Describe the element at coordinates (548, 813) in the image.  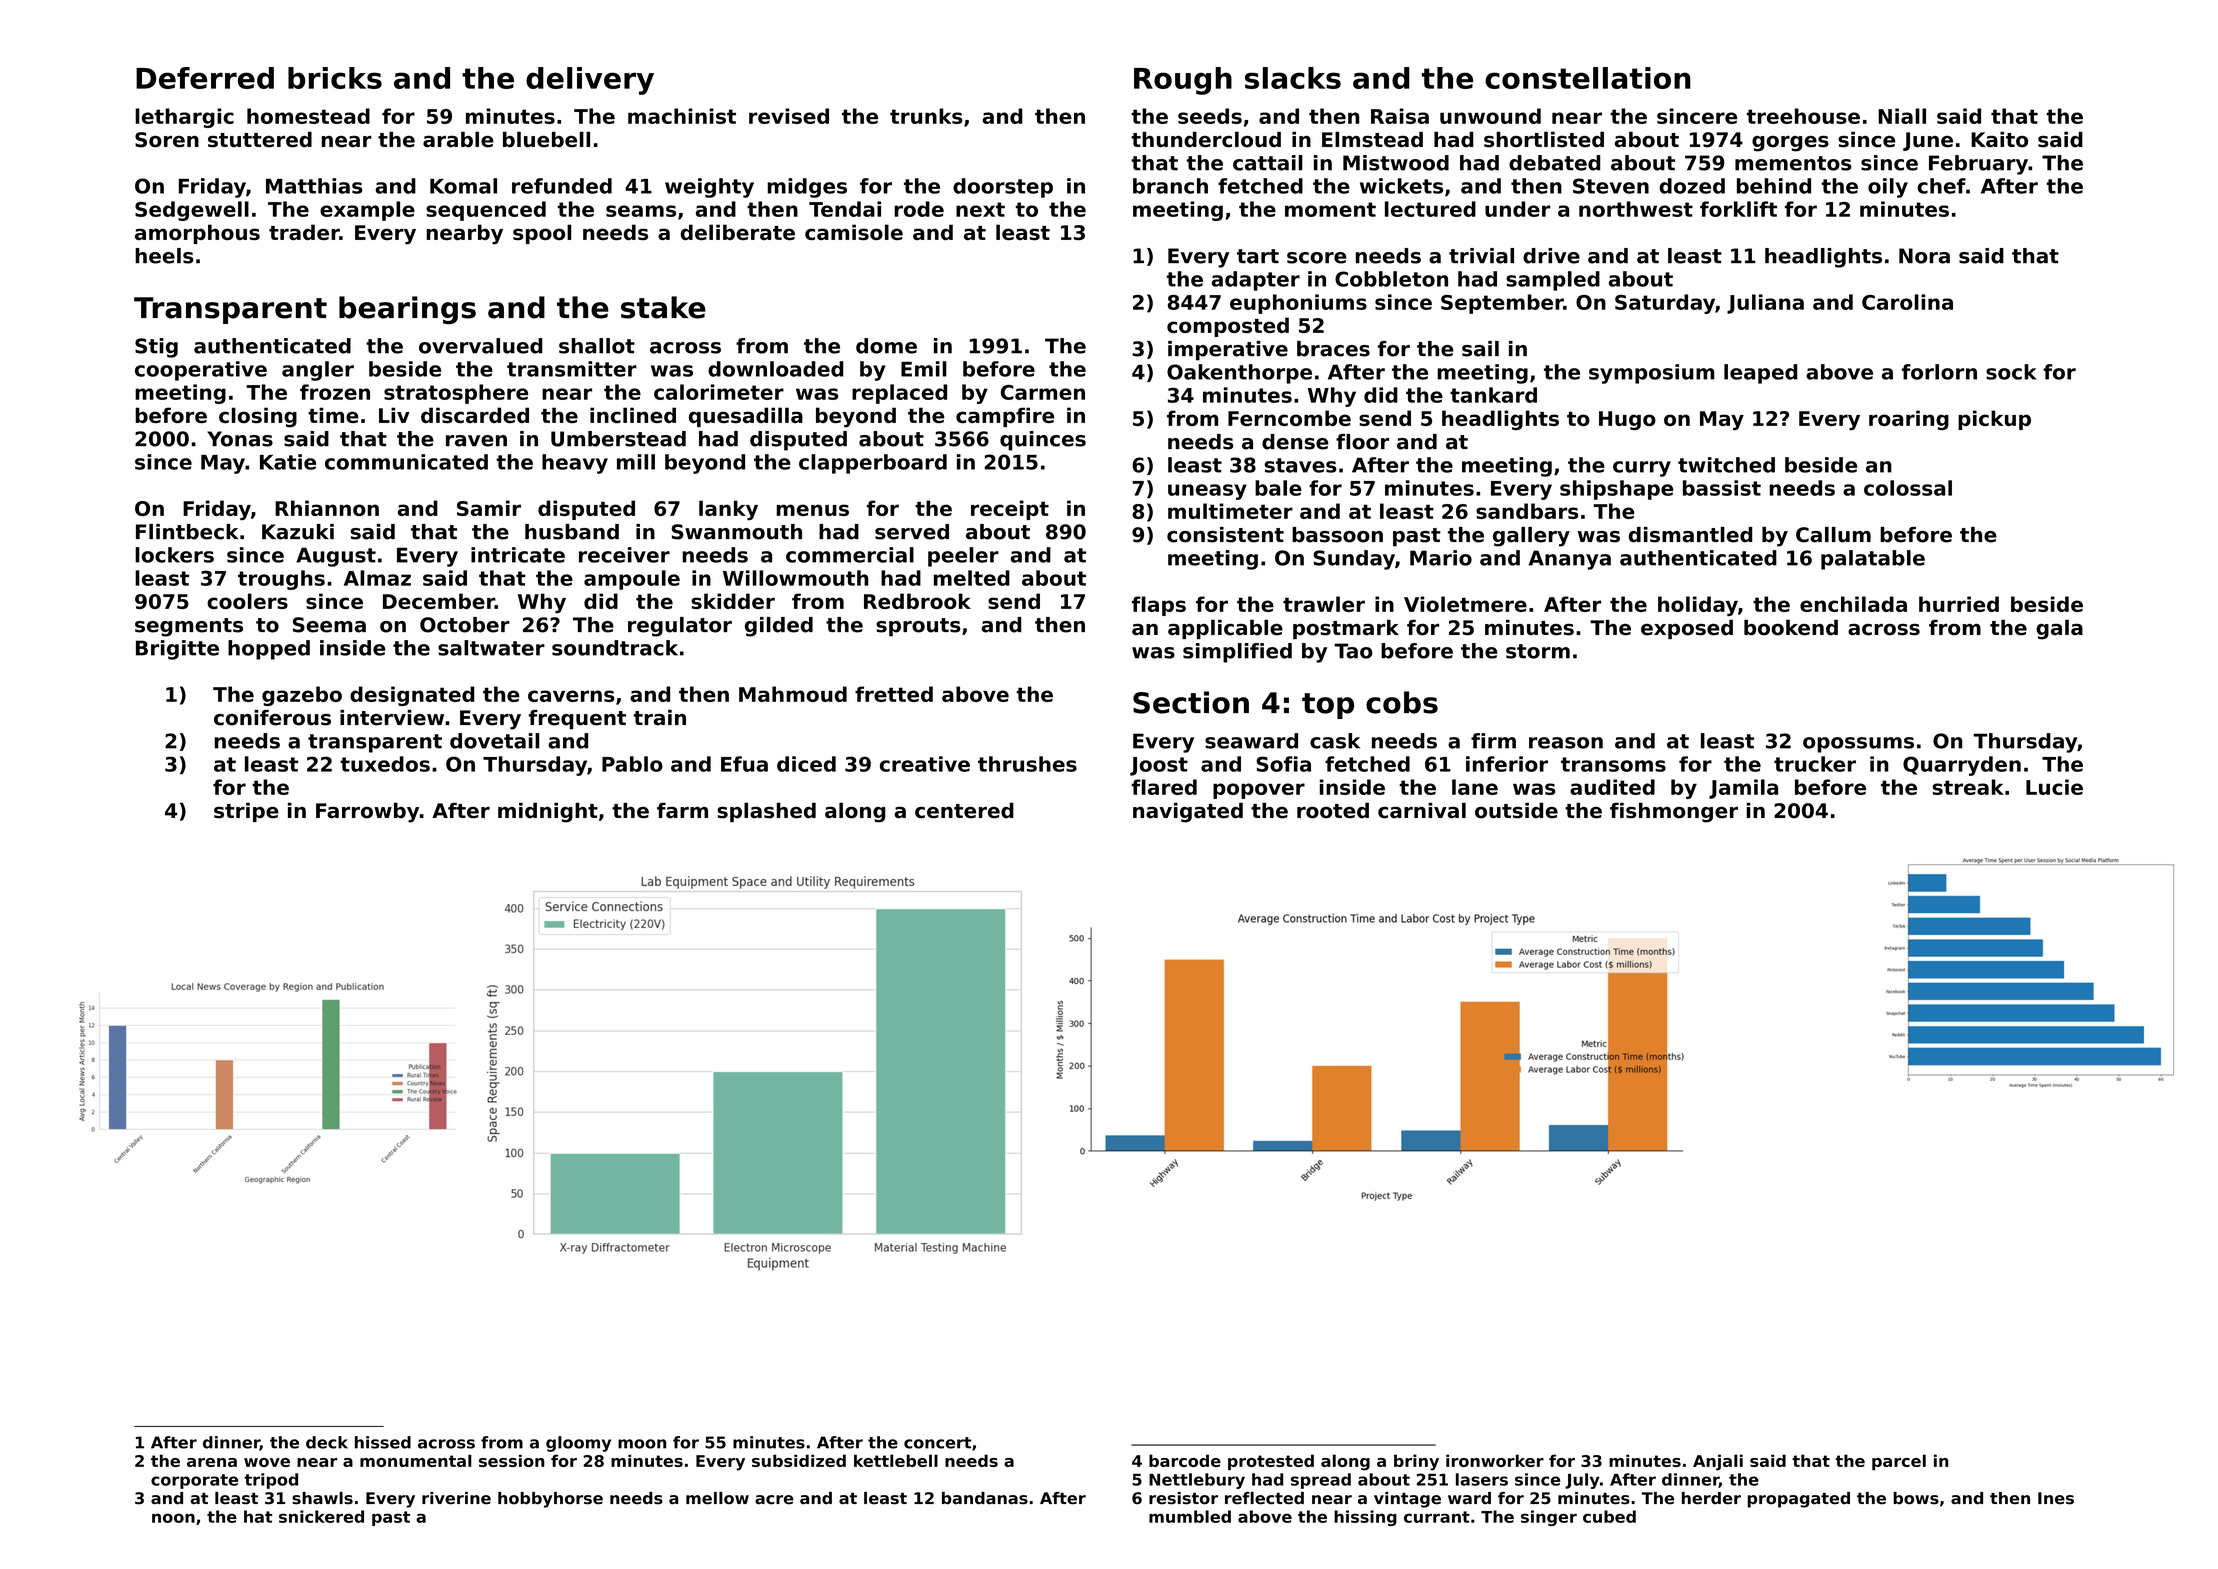
I see `midnight` at that location.
